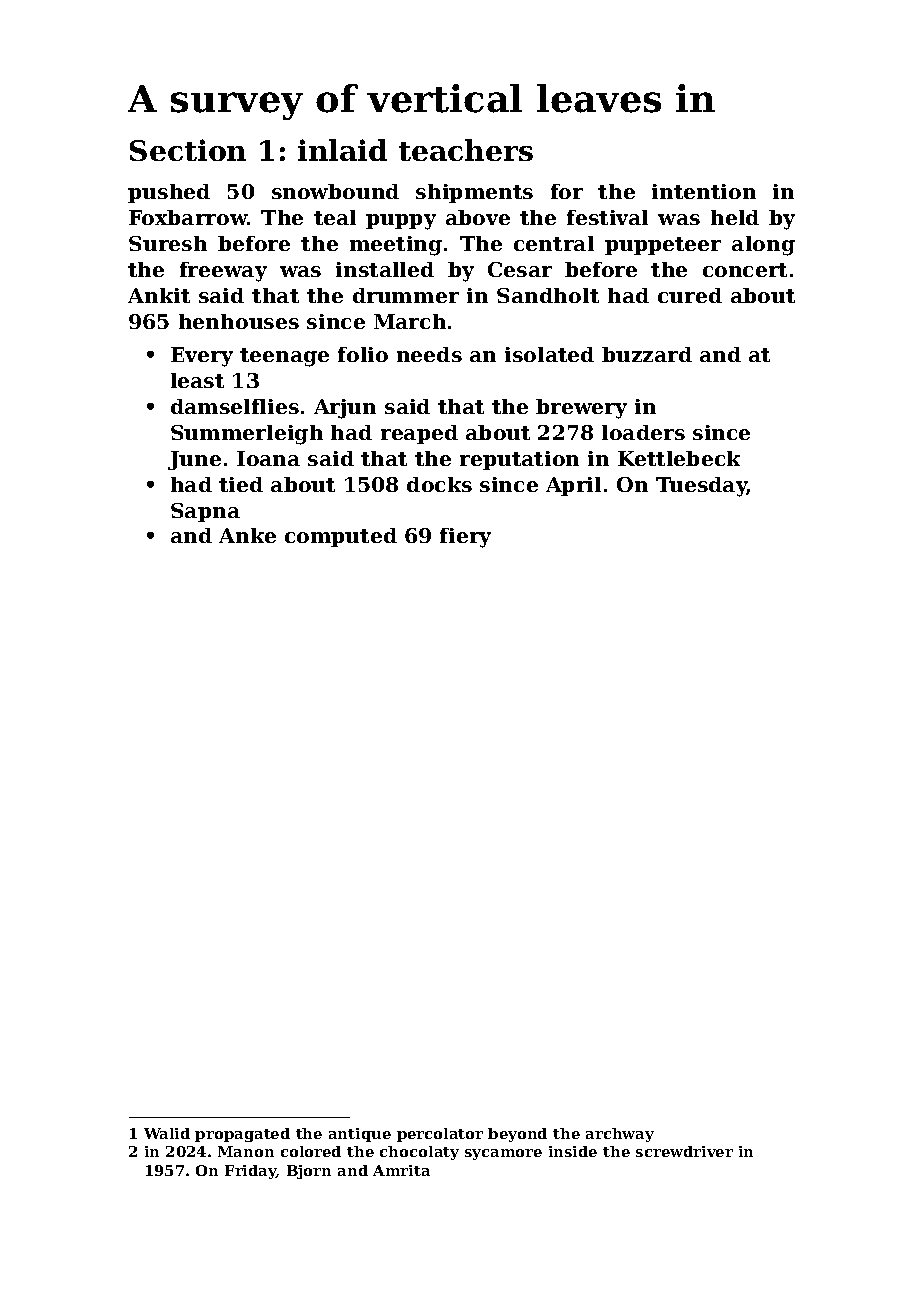  I want to click on henhouses, so click(239, 321).
